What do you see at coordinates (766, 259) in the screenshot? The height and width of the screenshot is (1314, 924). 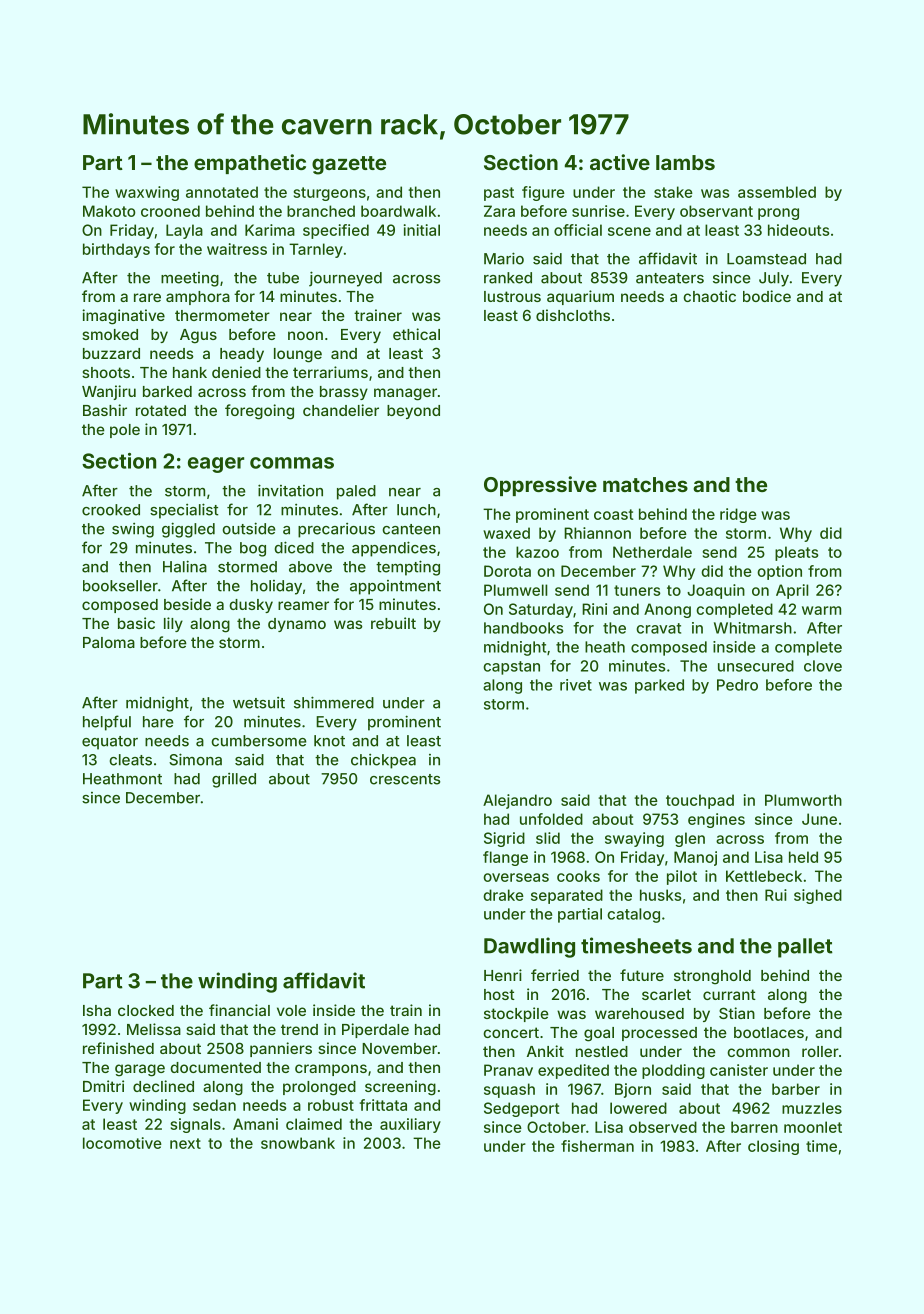 I see `Loamstead` at bounding box center [766, 259].
